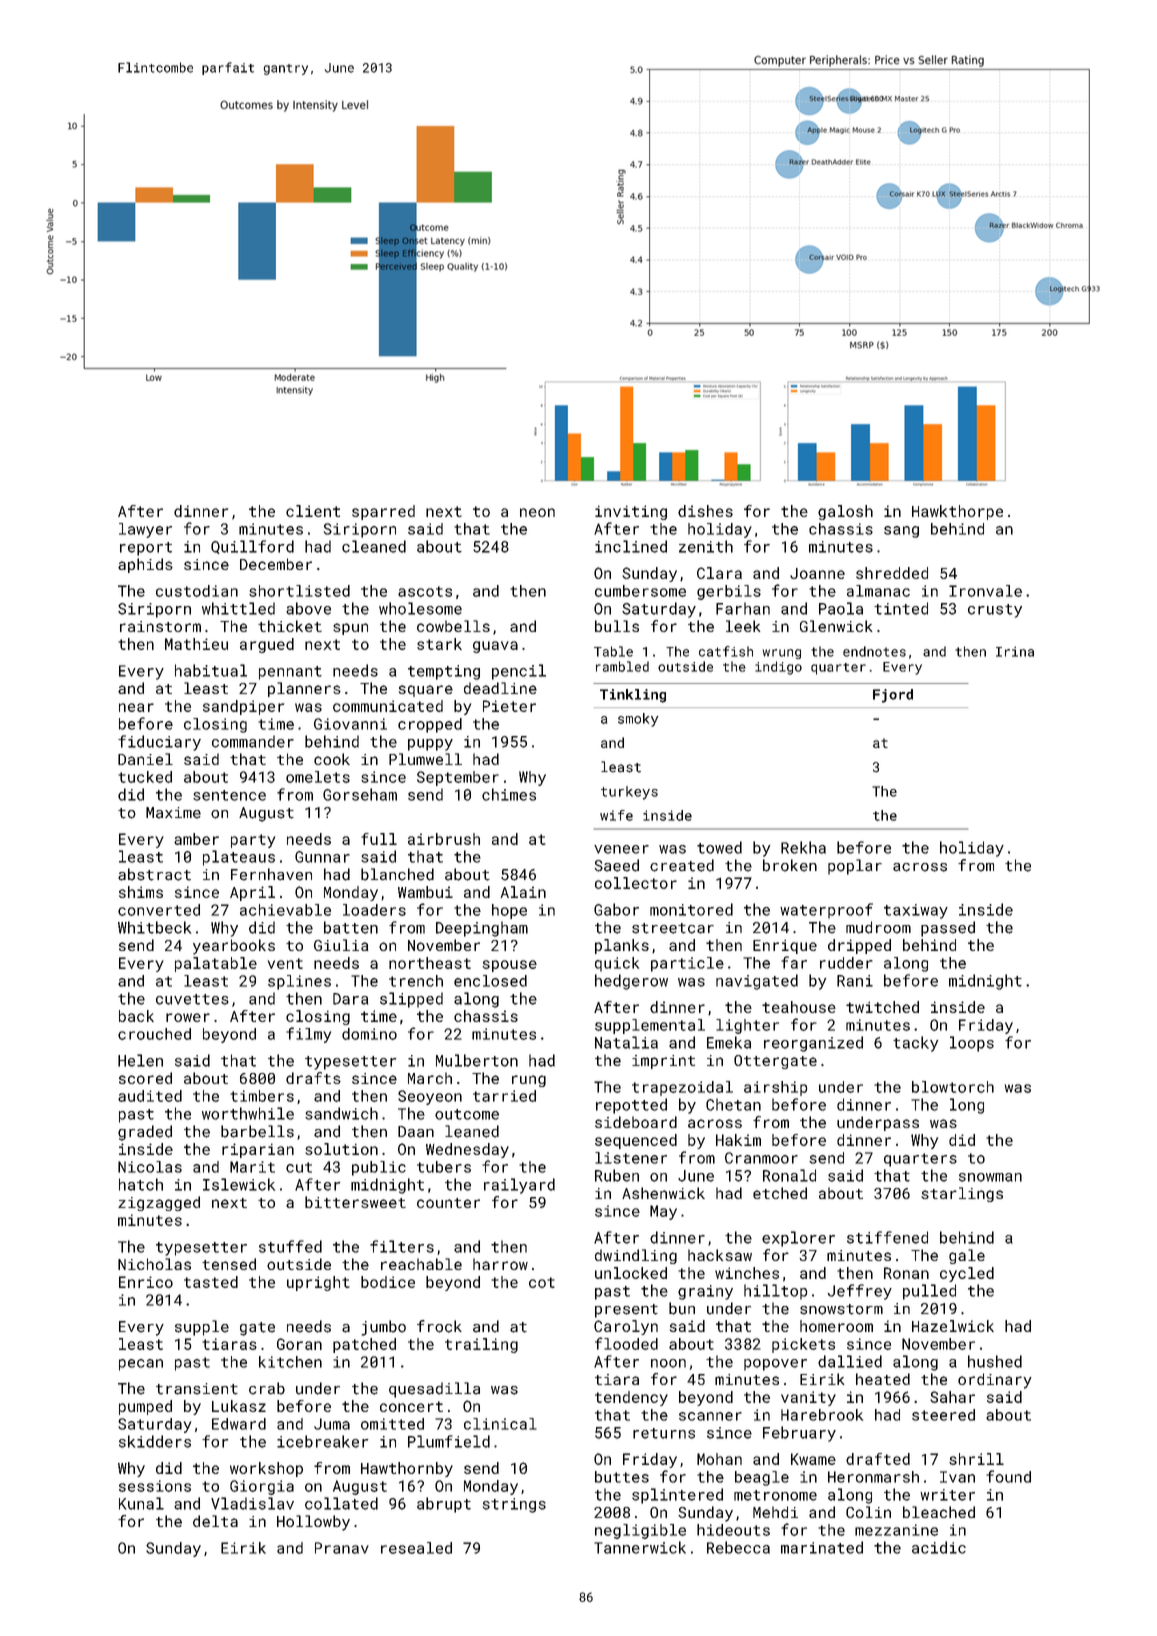  What do you see at coordinates (145, 1407) in the screenshot?
I see `pumped` at bounding box center [145, 1407].
